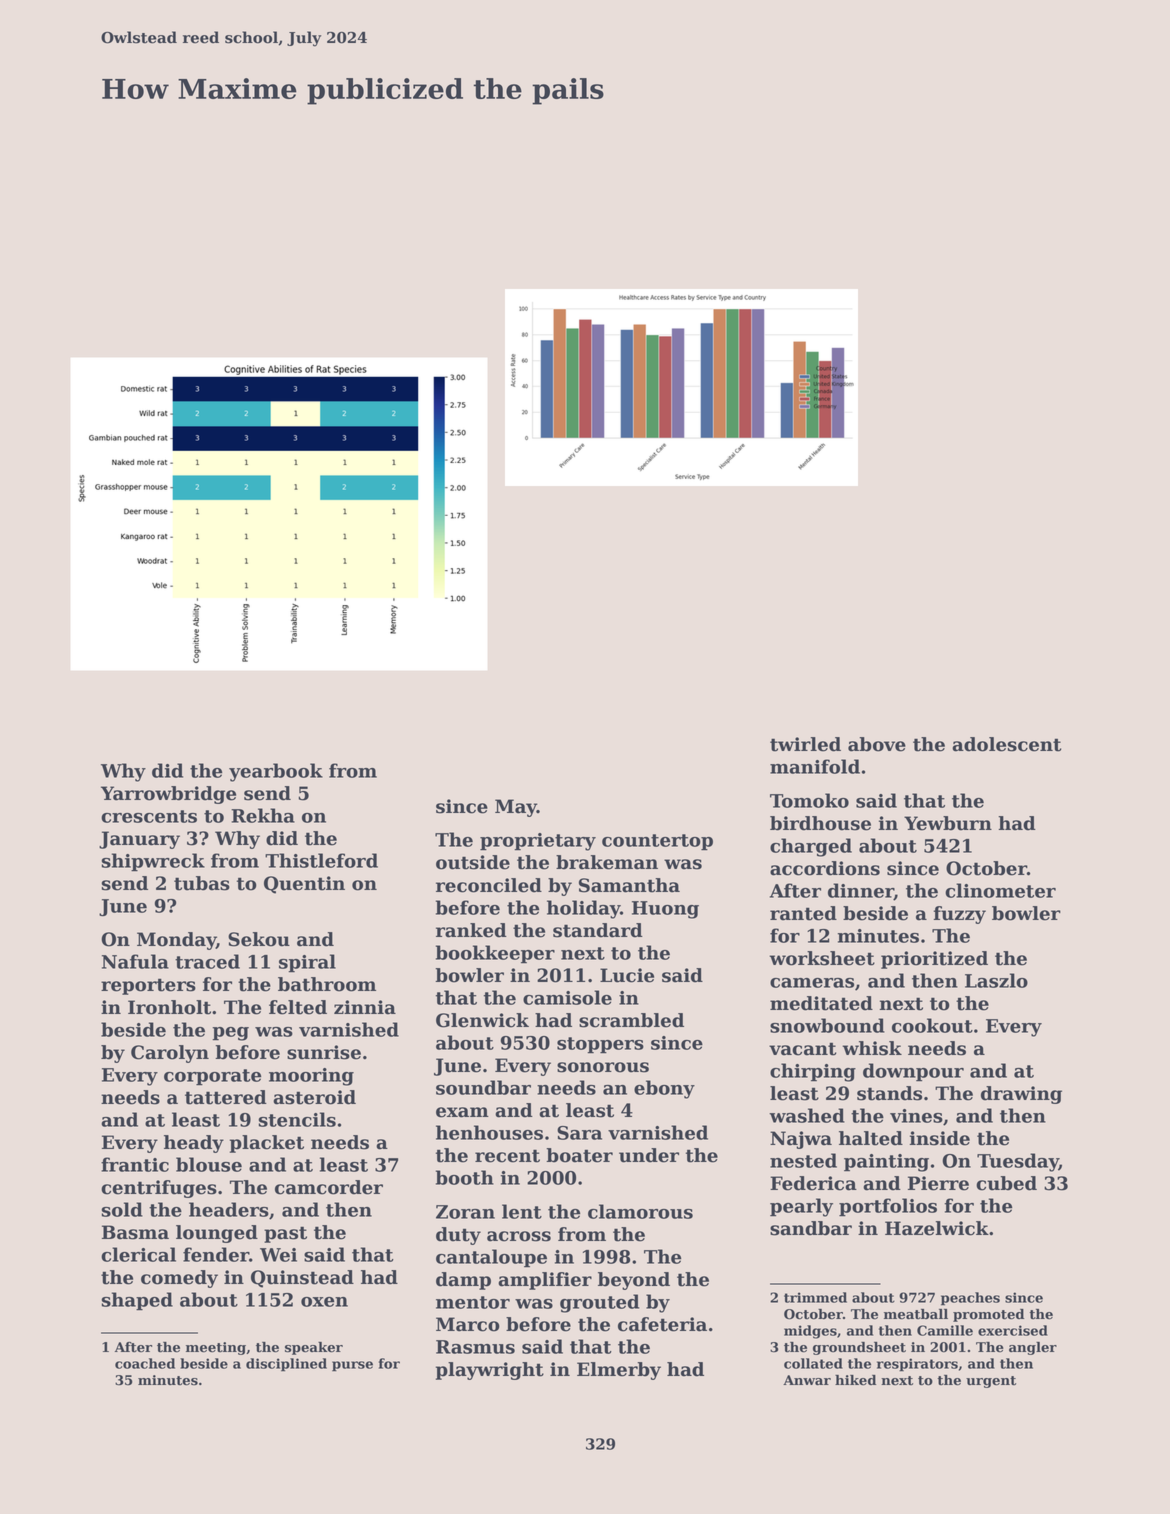 The height and width of the page is (1514, 1170). Describe the element at coordinates (1006, 744) in the page. I see `adolescent` at that location.
